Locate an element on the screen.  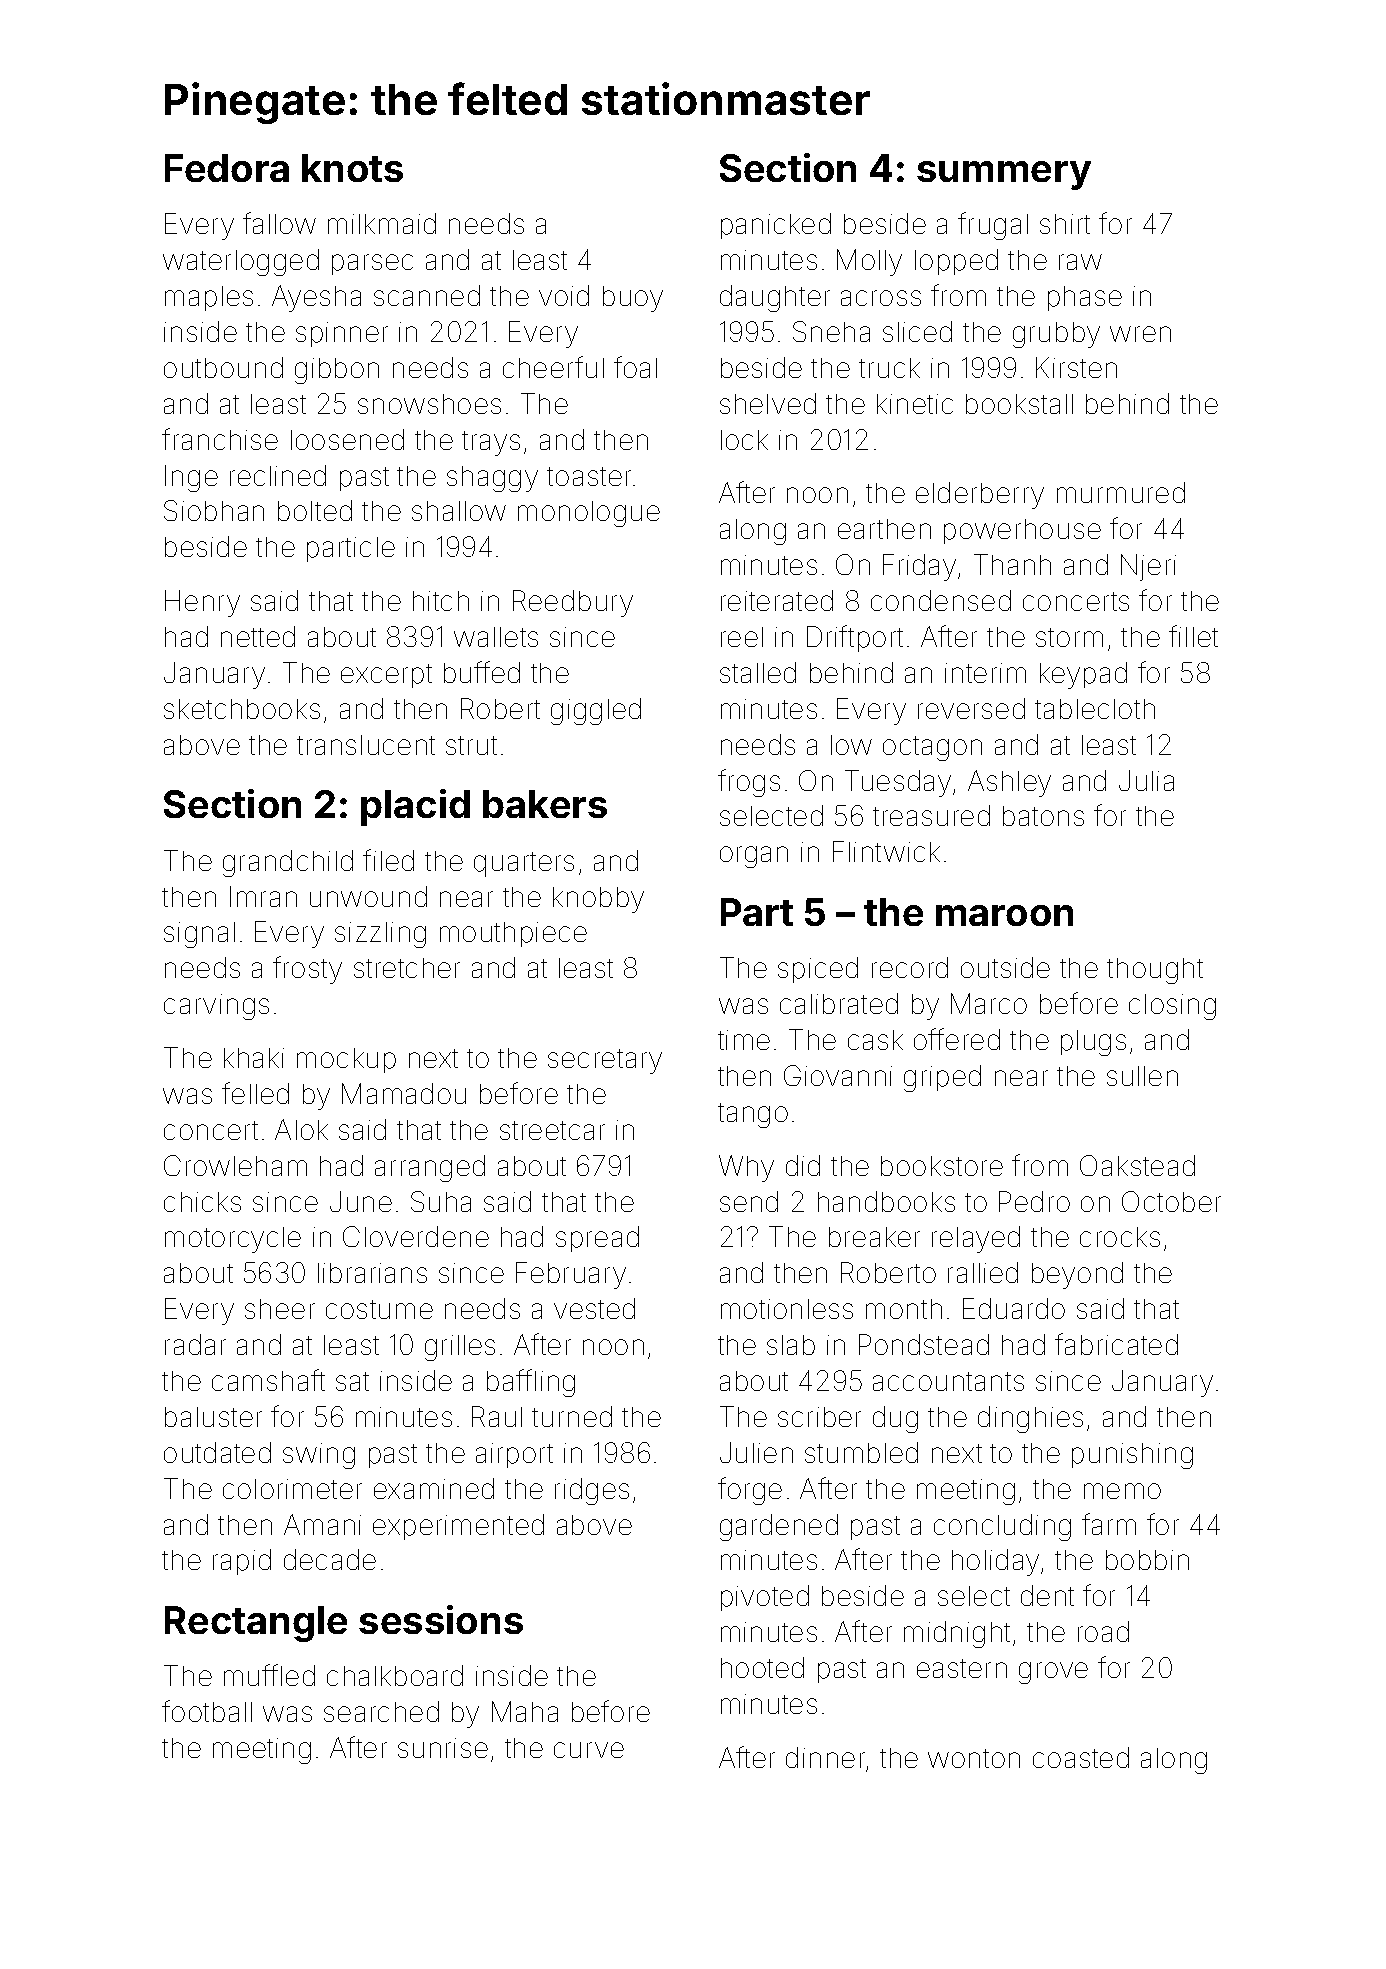
Why is located at coordinates (746, 1168).
